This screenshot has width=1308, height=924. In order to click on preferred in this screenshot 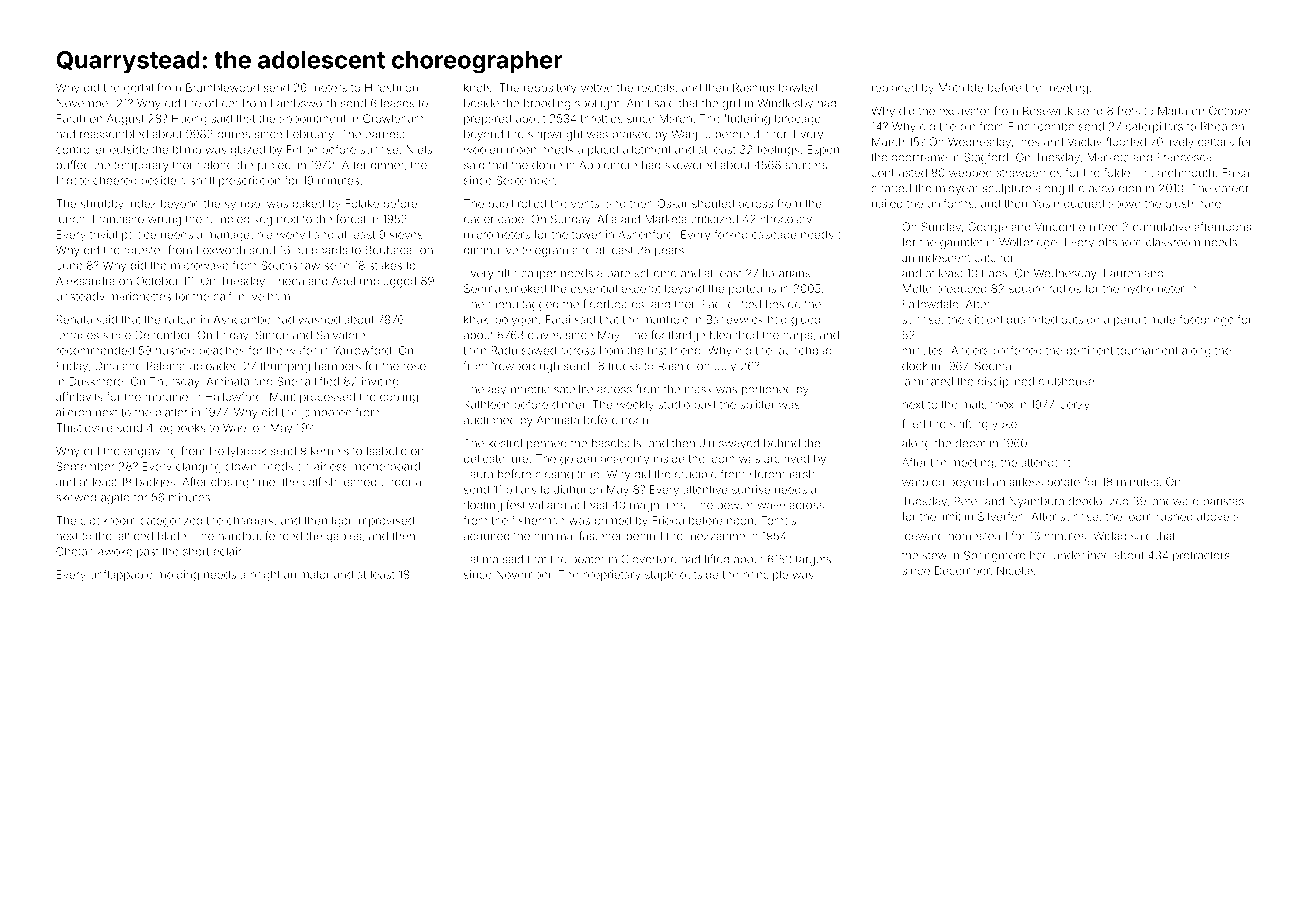, I will do `click(1017, 351)`.
